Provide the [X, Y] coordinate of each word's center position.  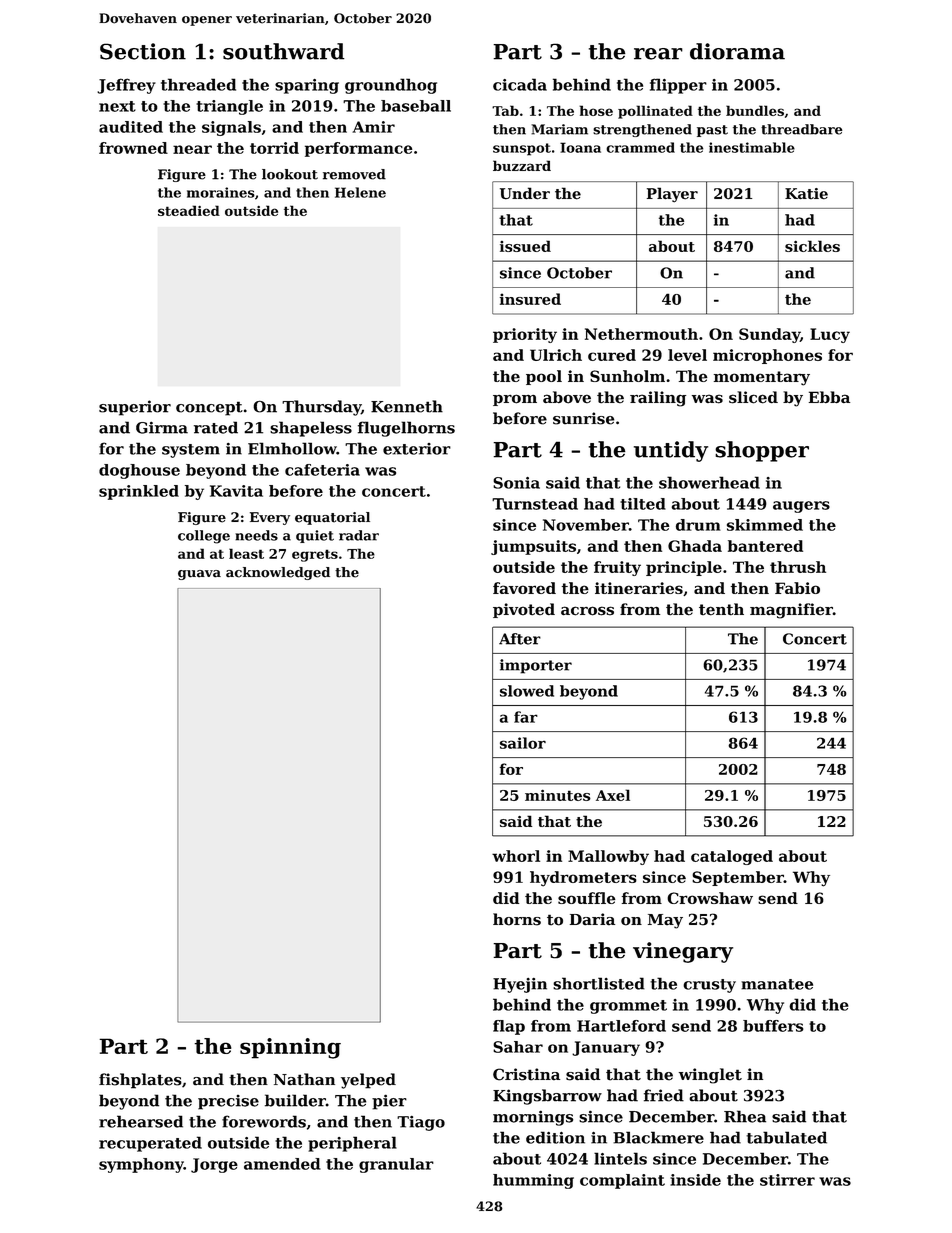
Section [143, 51]
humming [533, 1181]
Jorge [214, 1165]
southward [284, 51]
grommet [628, 1007]
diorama [737, 51]
